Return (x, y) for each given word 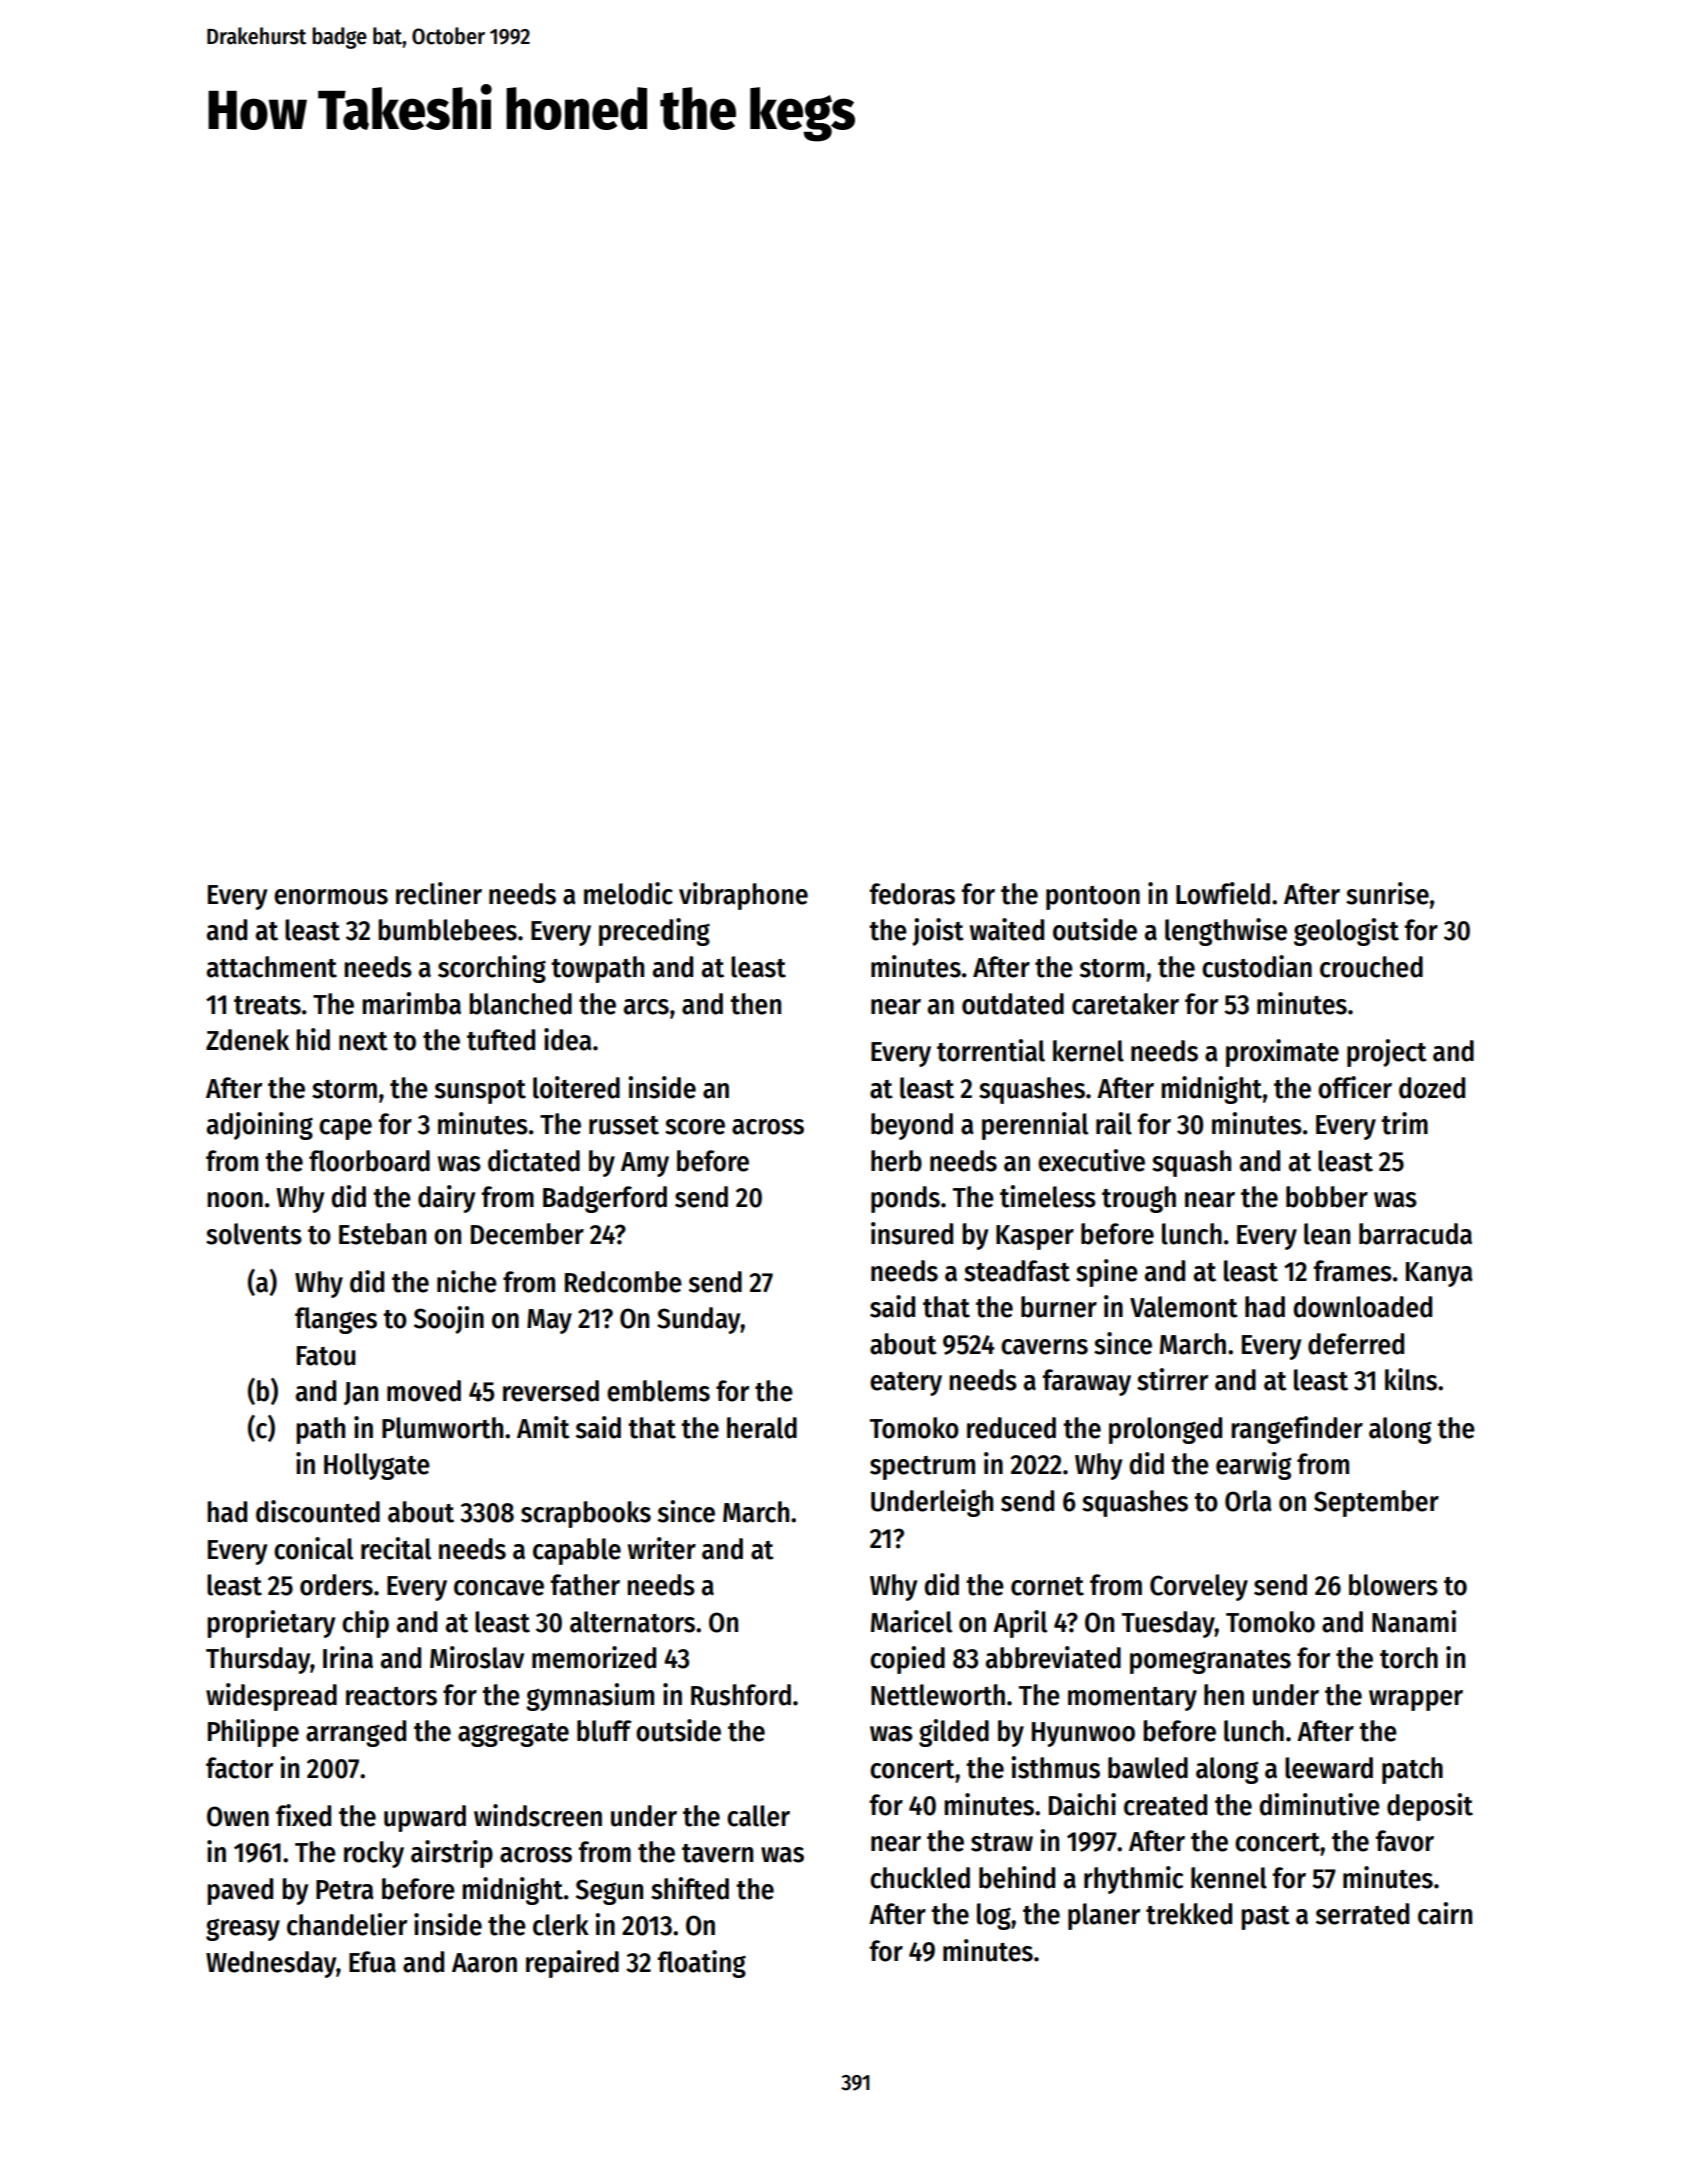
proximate (1282, 1053)
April (1020, 1624)
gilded (954, 1733)
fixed (303, 1815)
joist (938, 932)
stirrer (1172, 1379)
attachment (272, 967)
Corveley (1199, 1587)
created (1165, 1805)
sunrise (1387, 893)
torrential (991, 1050)
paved (240, 1891)
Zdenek (247, 1040)
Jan (361, 1393)
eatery (906, 1384)
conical (313, 1548)
